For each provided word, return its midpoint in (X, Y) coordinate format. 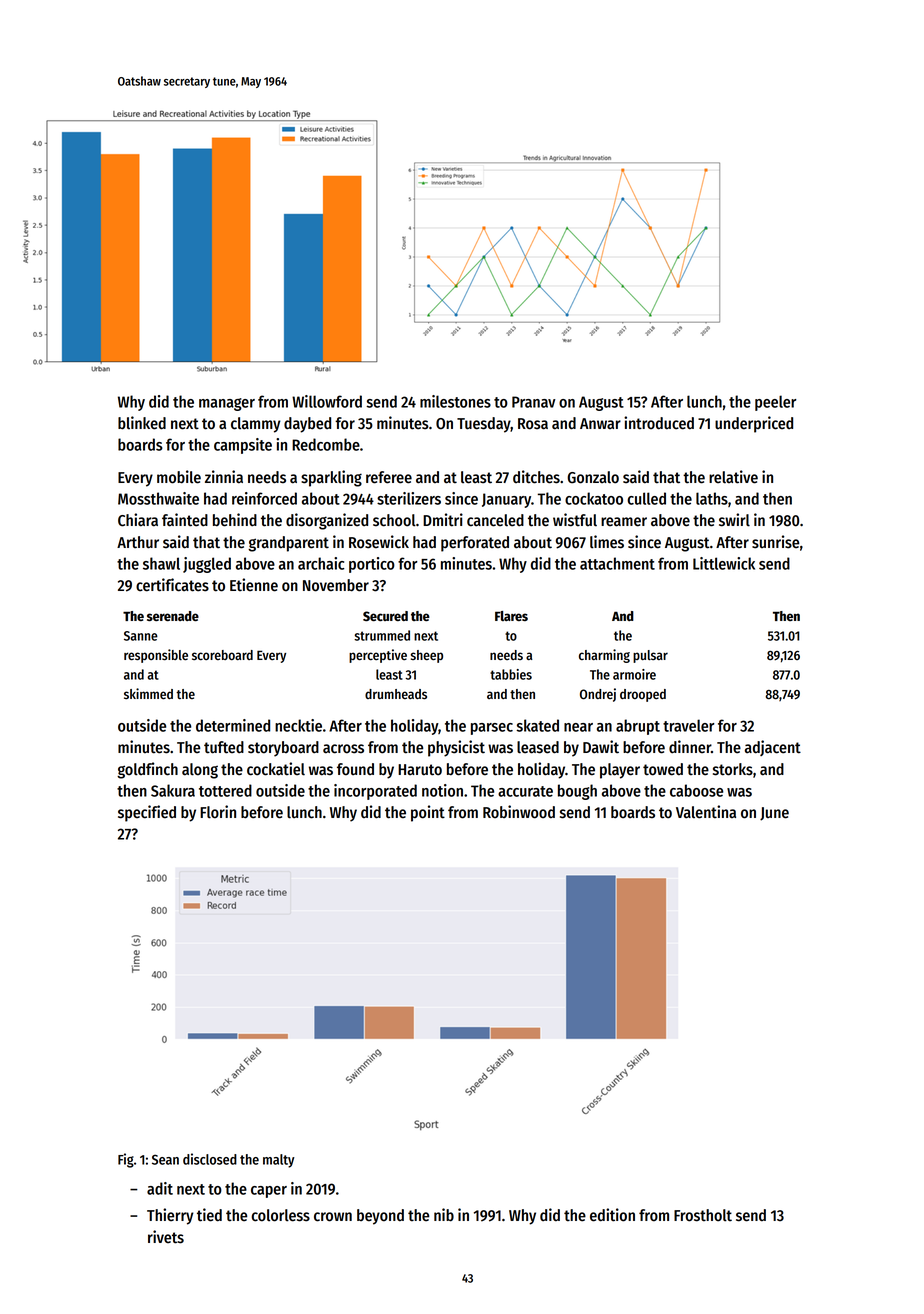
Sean (165, 1159)
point (428, 813)
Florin (218, 812)
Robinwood (519, 812)
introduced (659, 423)
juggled (207, 565)
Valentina (706, 812)
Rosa (533, 424)
